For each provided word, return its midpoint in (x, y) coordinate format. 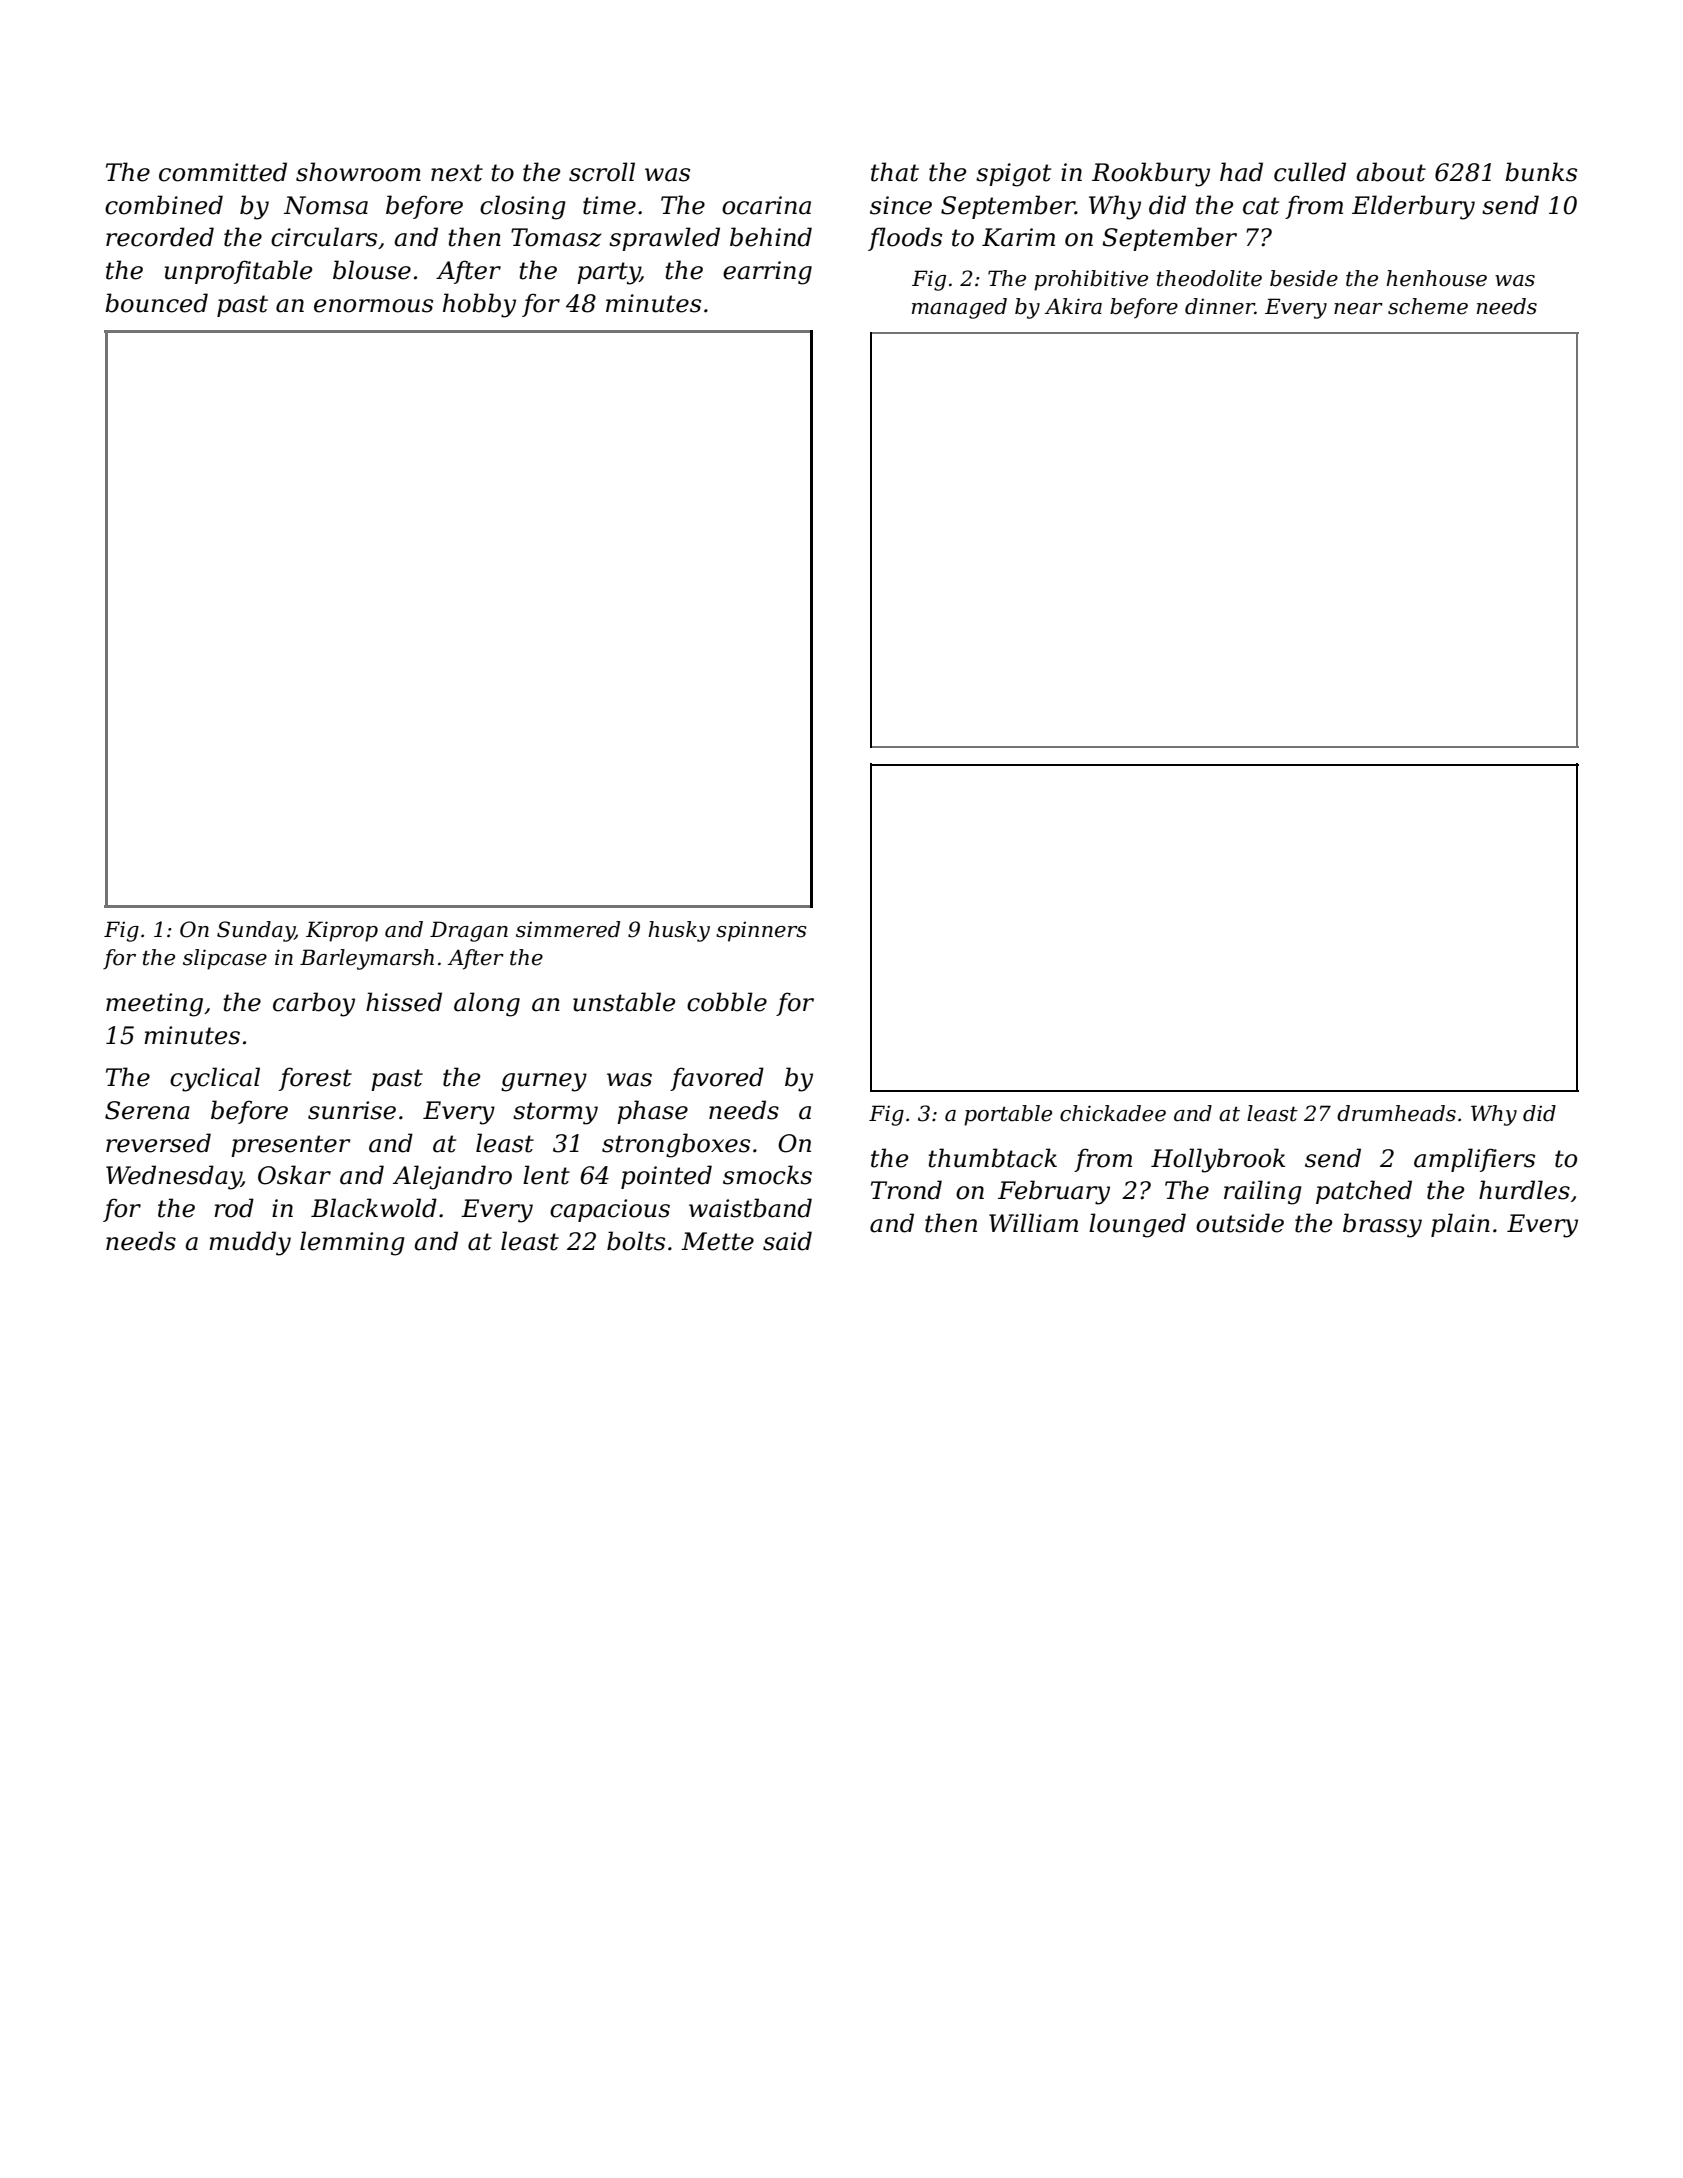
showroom (358, 172)
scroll (602, 172)
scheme (1428, 306)
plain (1460, 1225)
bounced (156, 303)
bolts (636, 1241)
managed (959, 308)
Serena (147, 1110)
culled (1310, 172)
